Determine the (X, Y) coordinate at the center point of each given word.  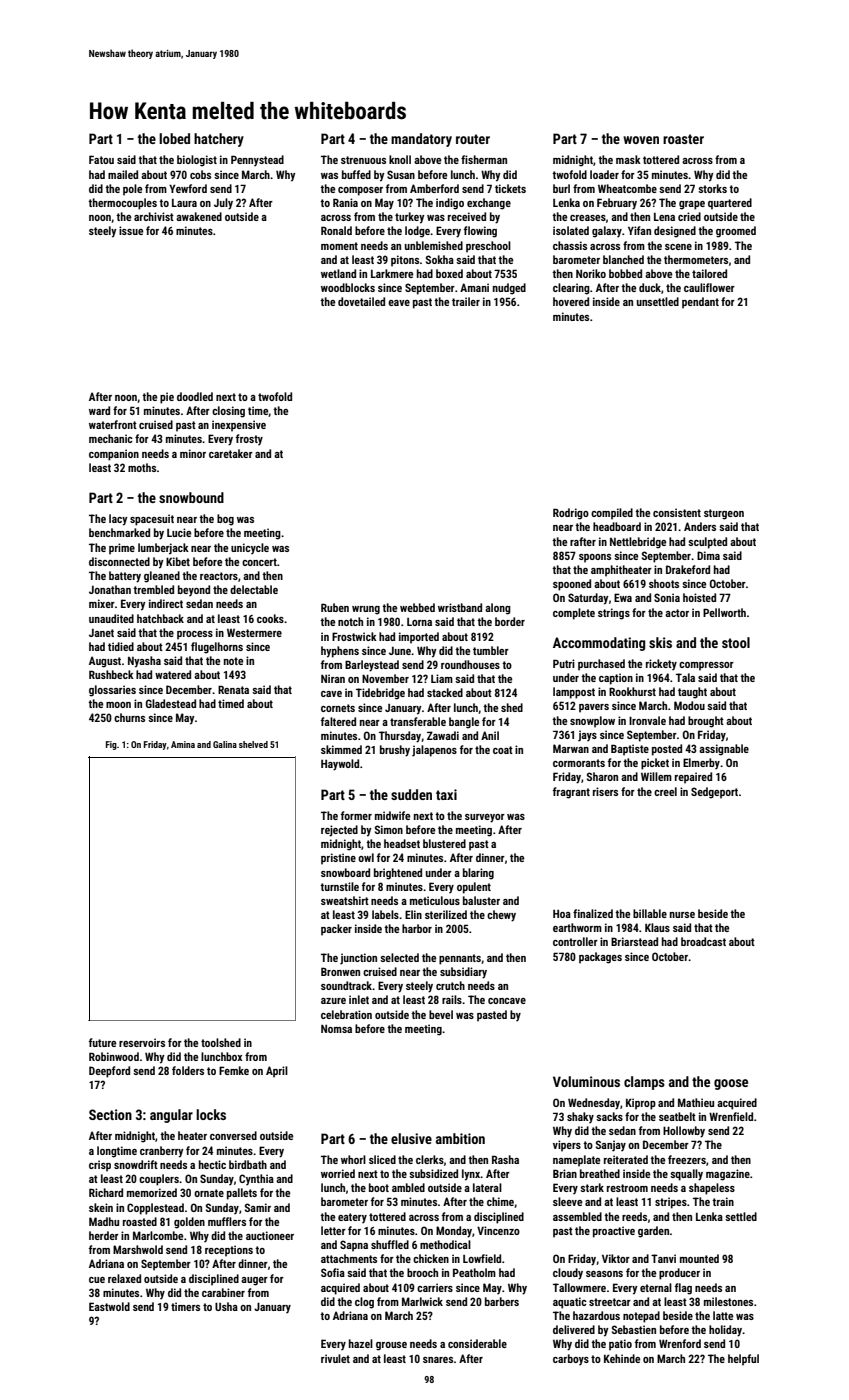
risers (605, 791)
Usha (226, 1306)
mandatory (421, 140)
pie (167, 398)
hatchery (219, 140)
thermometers (696, 259)
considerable (477, 1343)
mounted (699, 1258)
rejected (339, 831)
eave (399, 303)
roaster (683, 139)
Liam (442, 678)
